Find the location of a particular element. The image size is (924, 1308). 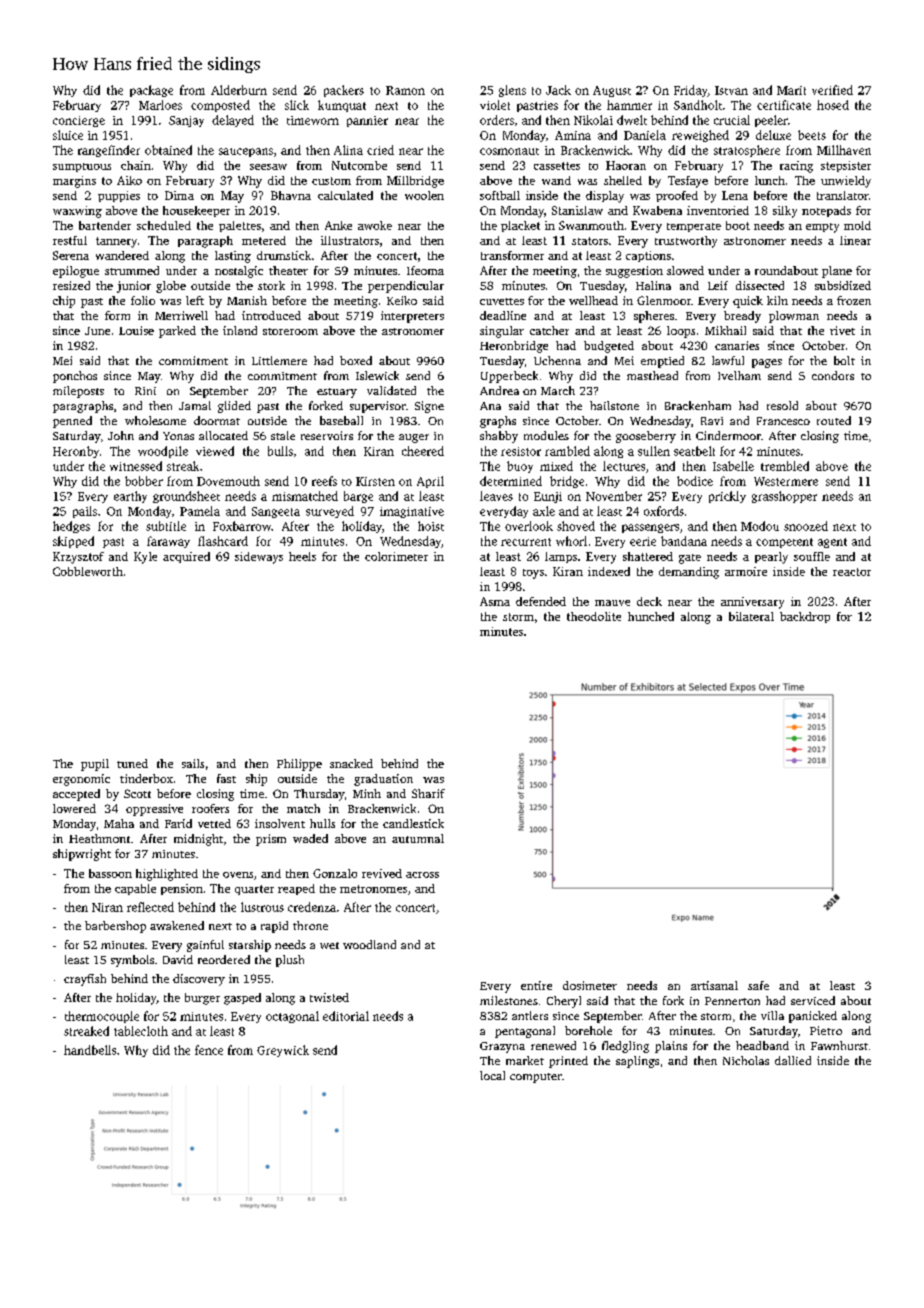

glens is located at coordinates (512, 91).
